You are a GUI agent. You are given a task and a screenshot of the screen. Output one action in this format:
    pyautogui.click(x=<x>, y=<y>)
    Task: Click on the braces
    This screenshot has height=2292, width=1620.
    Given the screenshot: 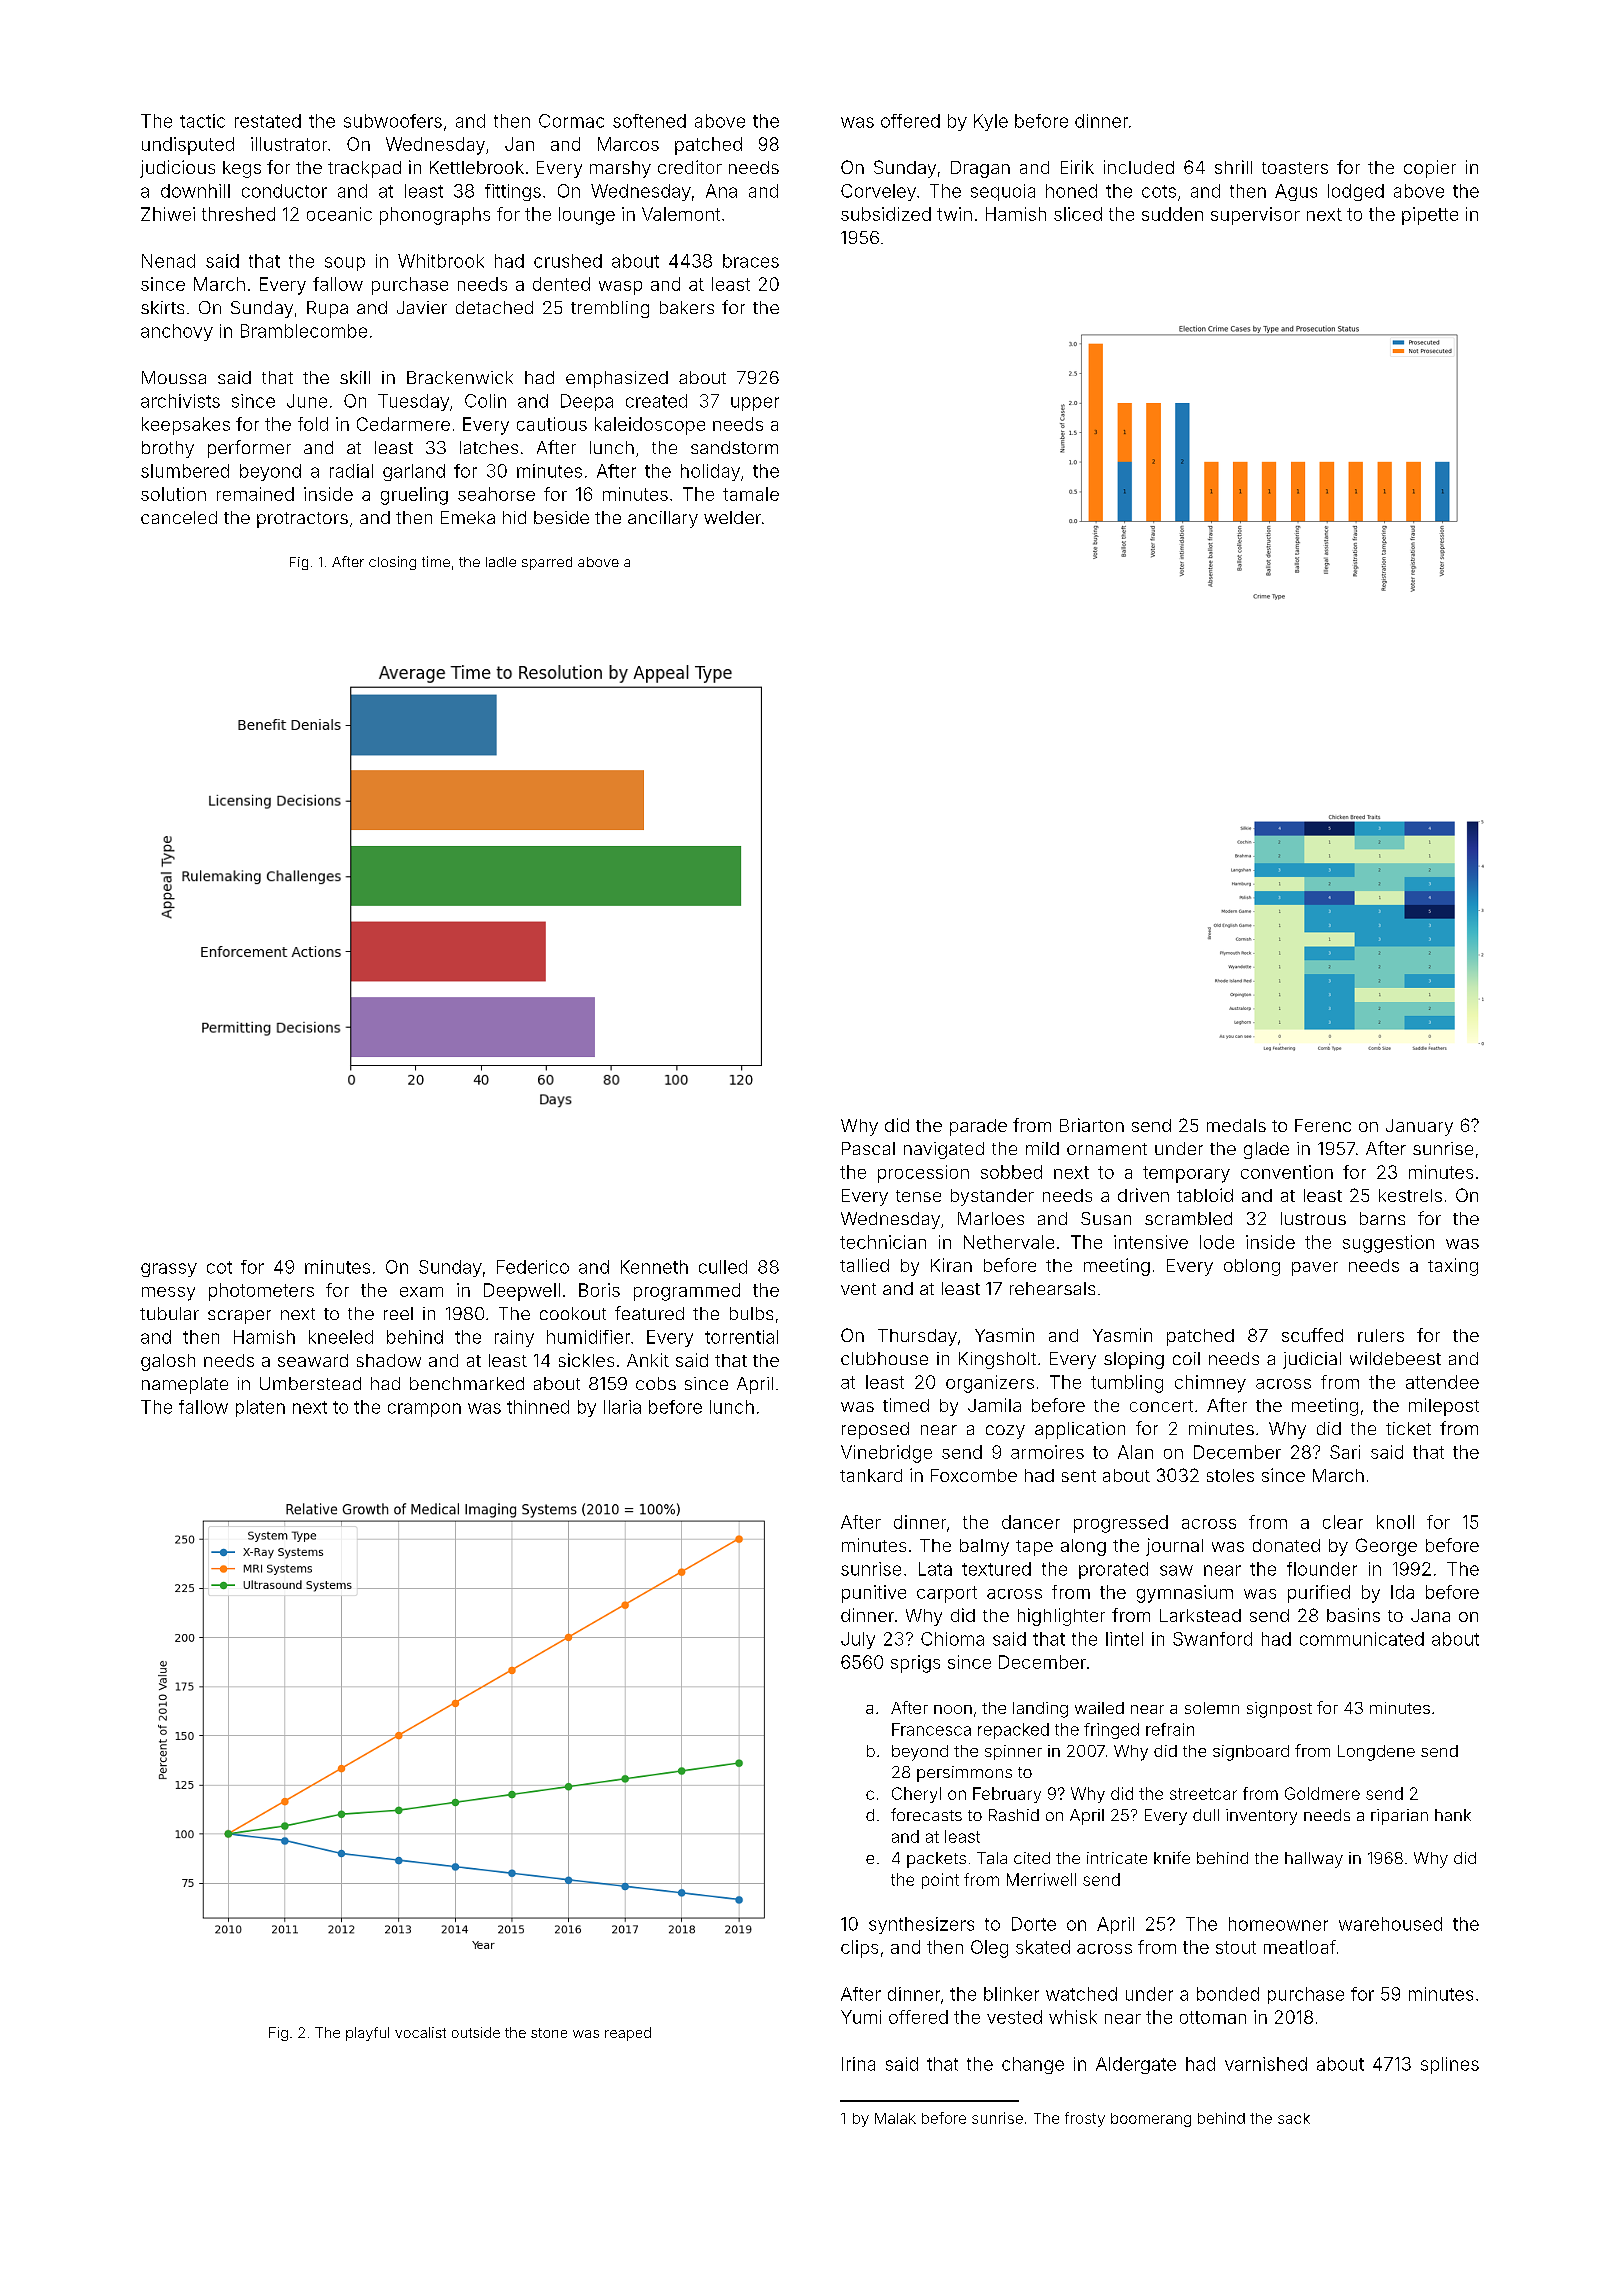 What is the action you would take?
    pyautogui.click(x=751, y=261)
